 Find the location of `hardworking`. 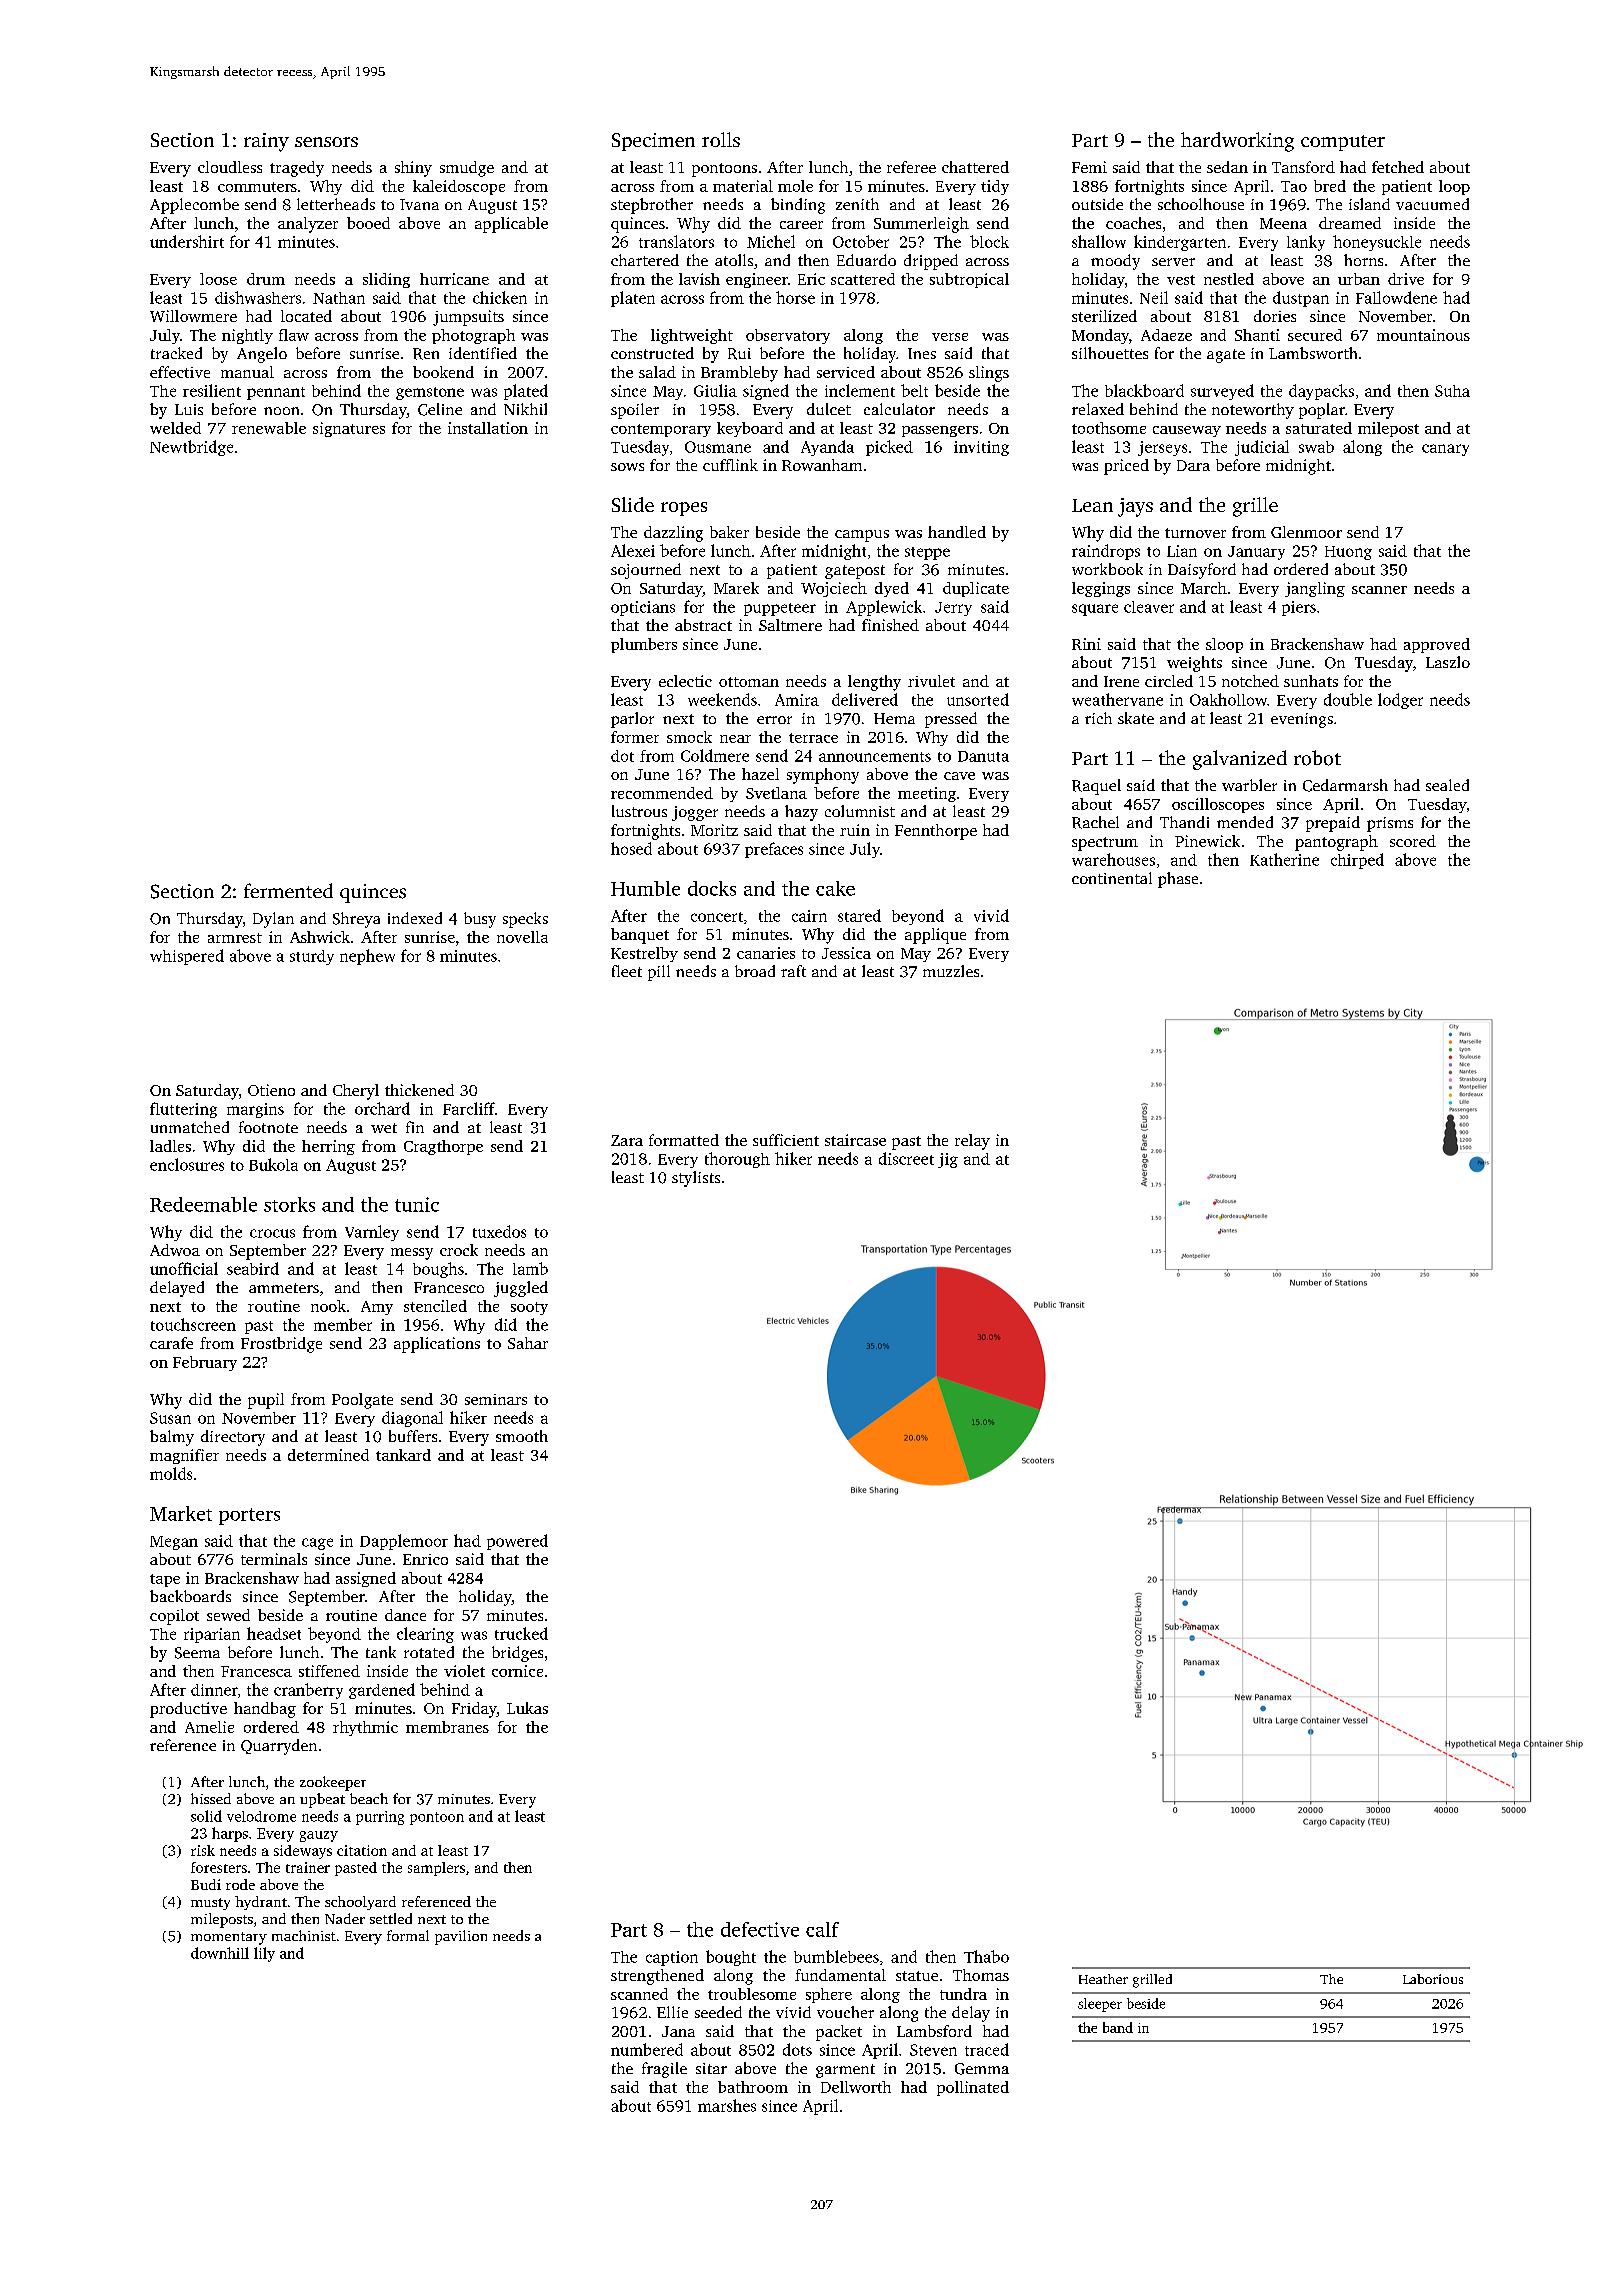

hardworking is located at coordinates (1237, 142).
